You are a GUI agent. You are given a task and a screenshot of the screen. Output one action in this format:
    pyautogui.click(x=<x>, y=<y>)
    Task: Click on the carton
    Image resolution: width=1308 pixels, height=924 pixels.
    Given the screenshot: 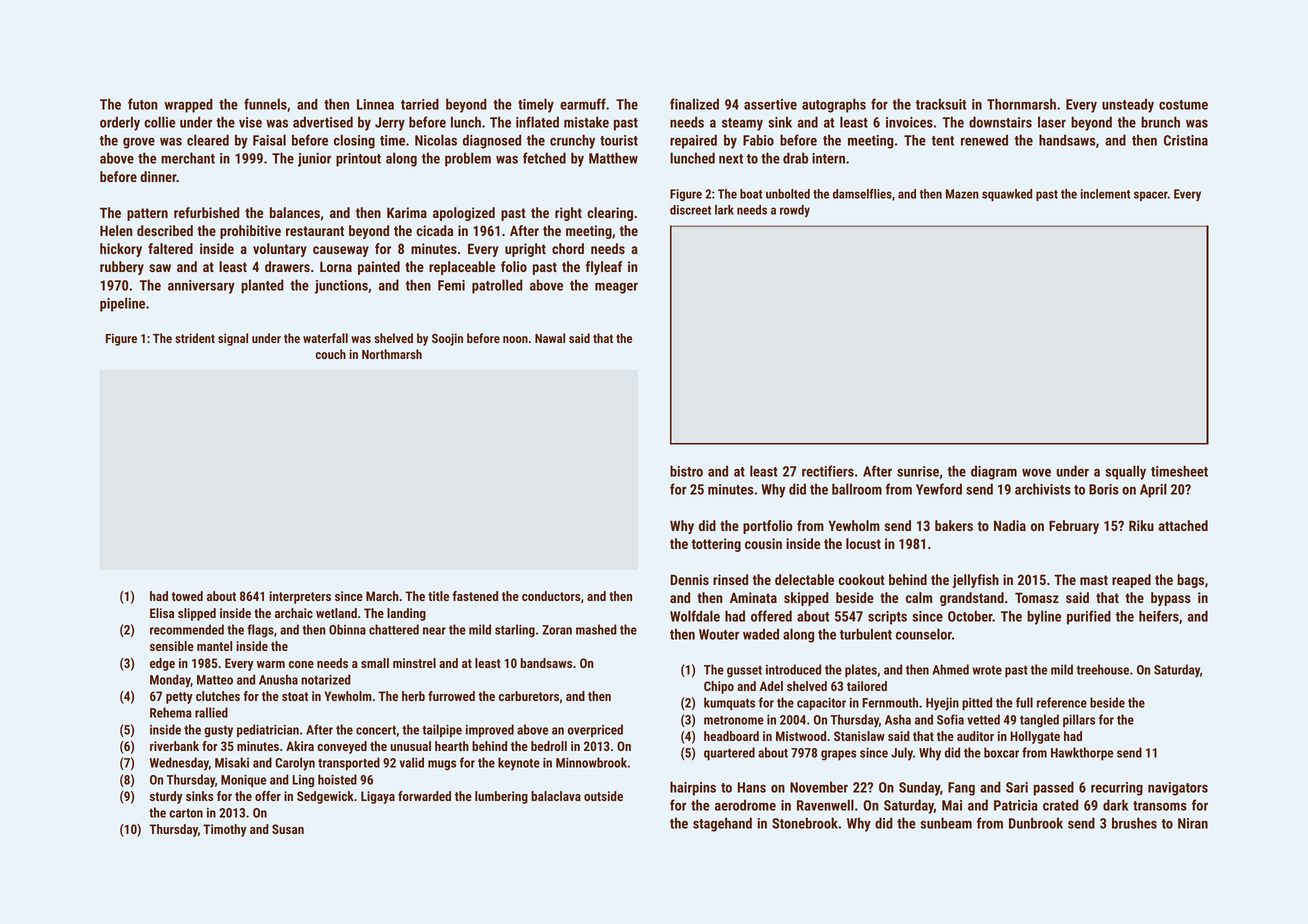 What is the action you would take?
    pyautogui.click(x=186, y=813)
